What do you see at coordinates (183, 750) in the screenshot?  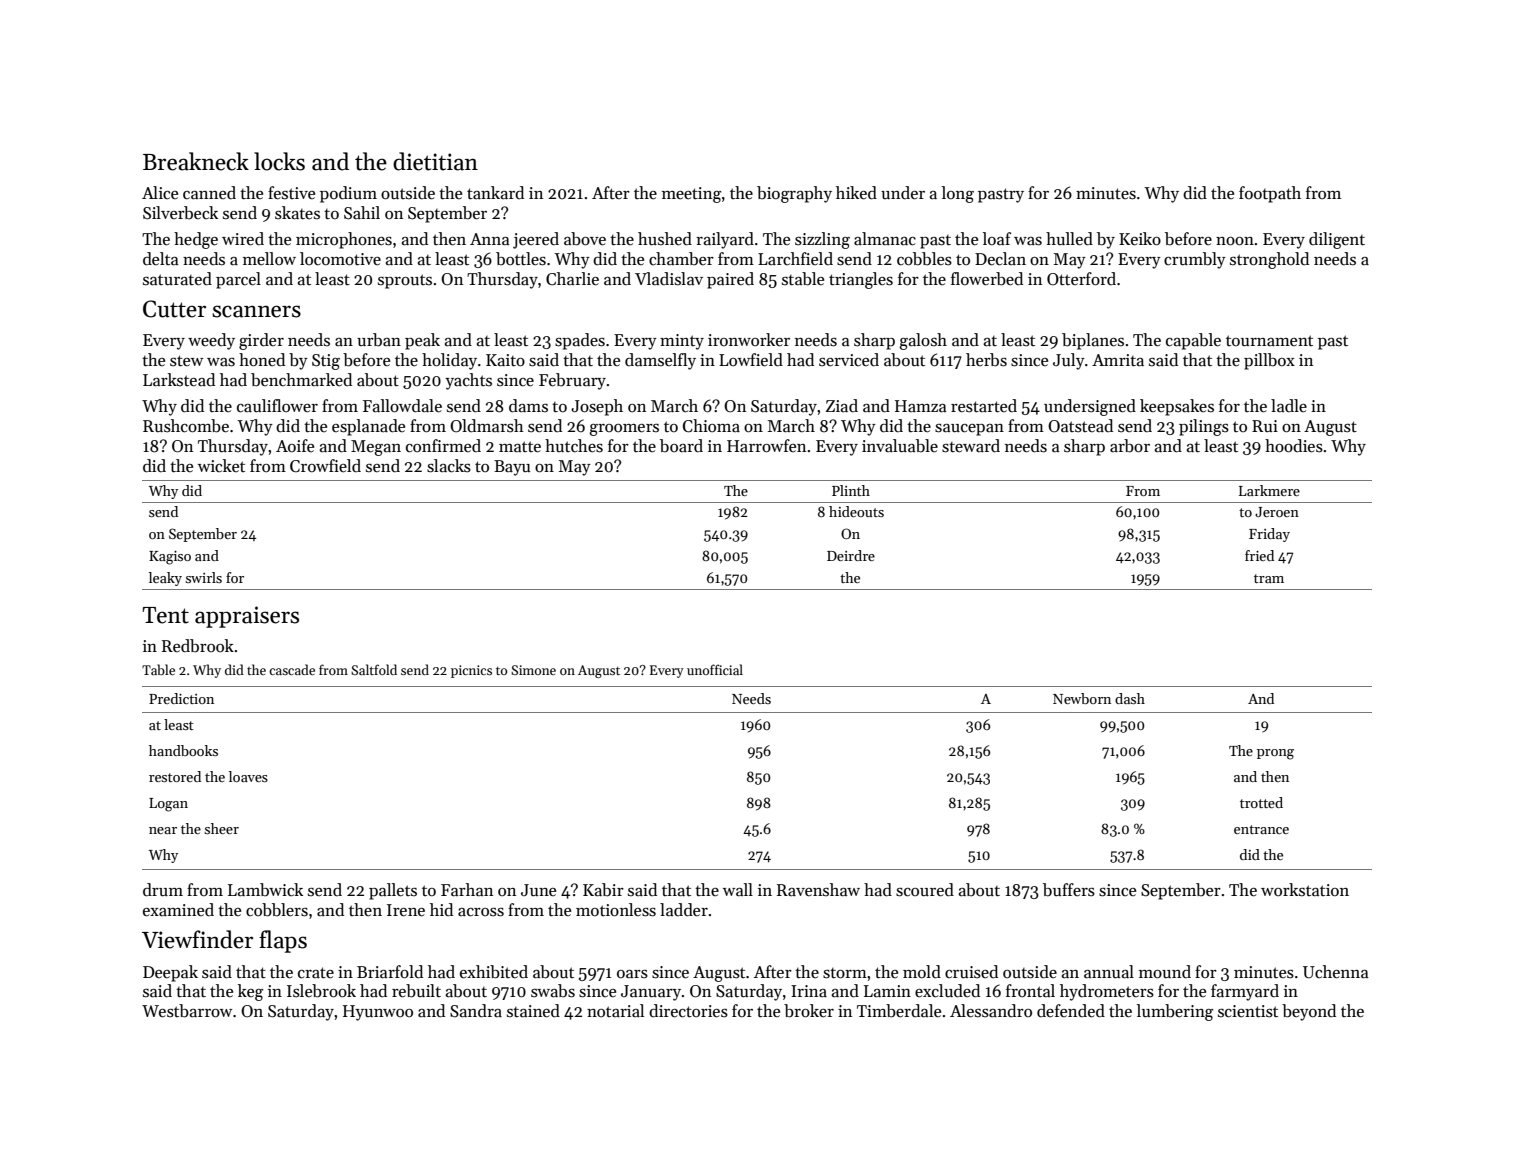 I see `handbooks` at bounding box center [183, 750].
